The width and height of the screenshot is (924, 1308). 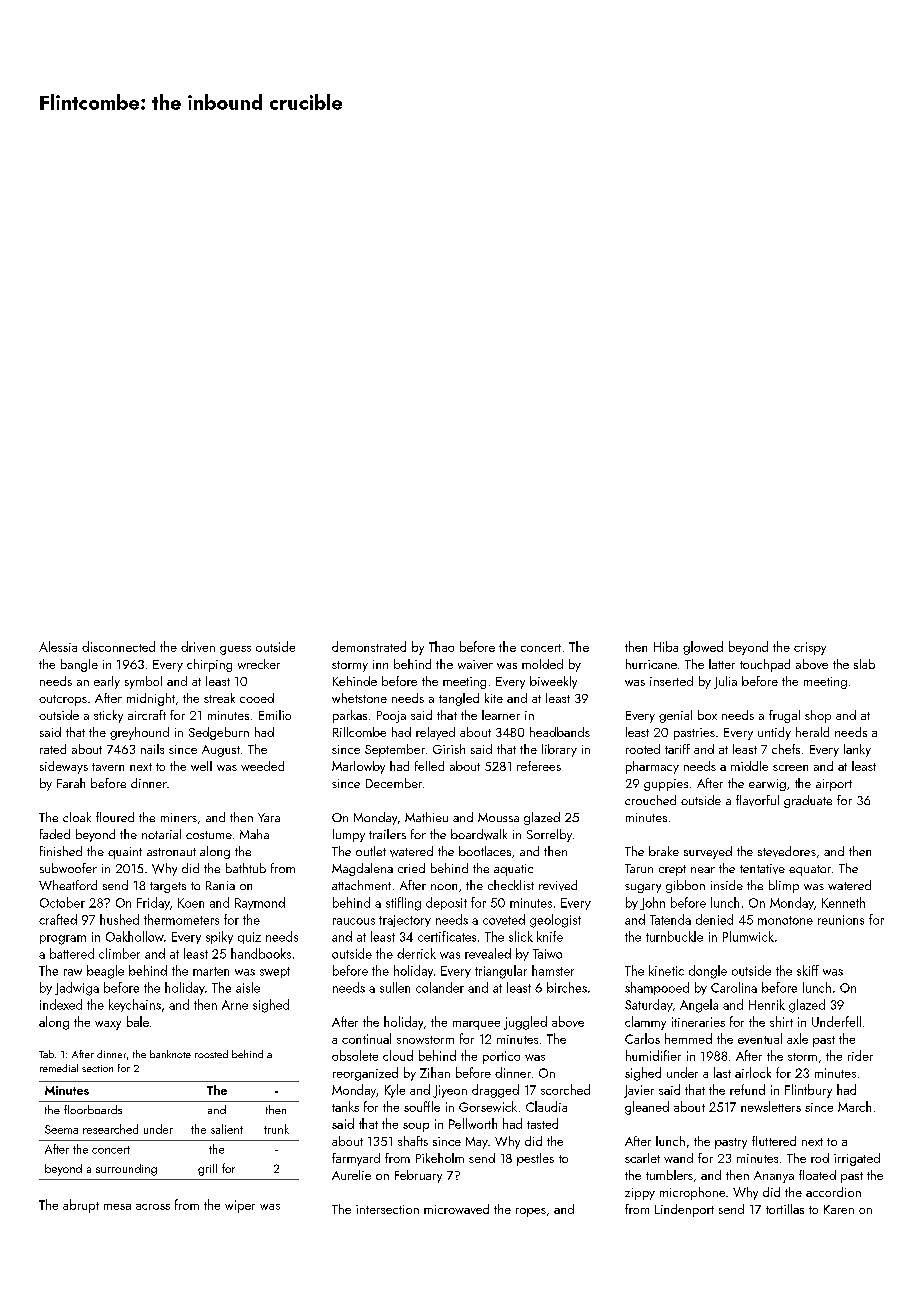 I want to click on floorboards, so click(x=93, y=1109).
